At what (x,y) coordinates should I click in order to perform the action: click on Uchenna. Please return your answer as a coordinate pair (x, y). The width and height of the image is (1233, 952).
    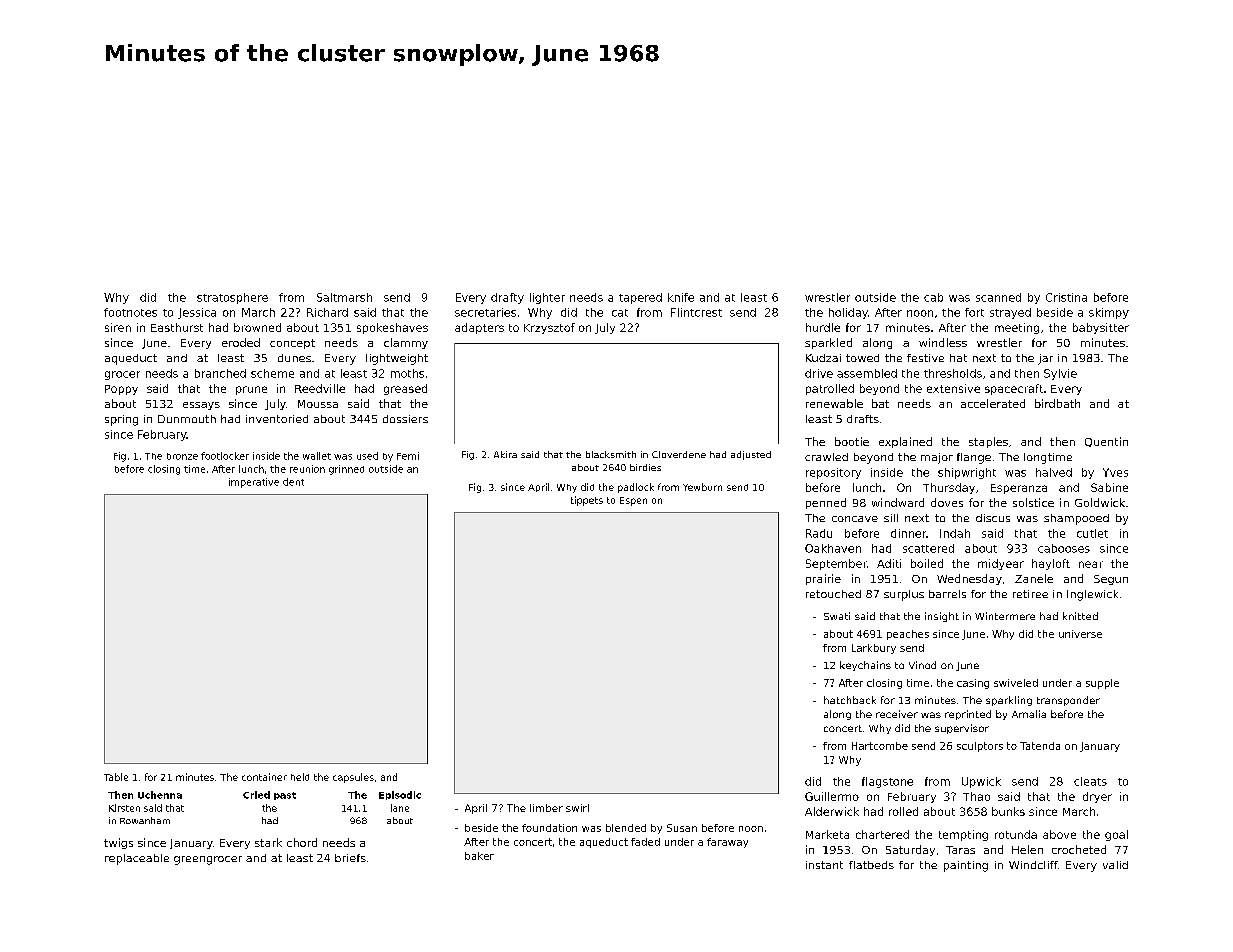
    Looking at the image, I should click on (160, 795).
